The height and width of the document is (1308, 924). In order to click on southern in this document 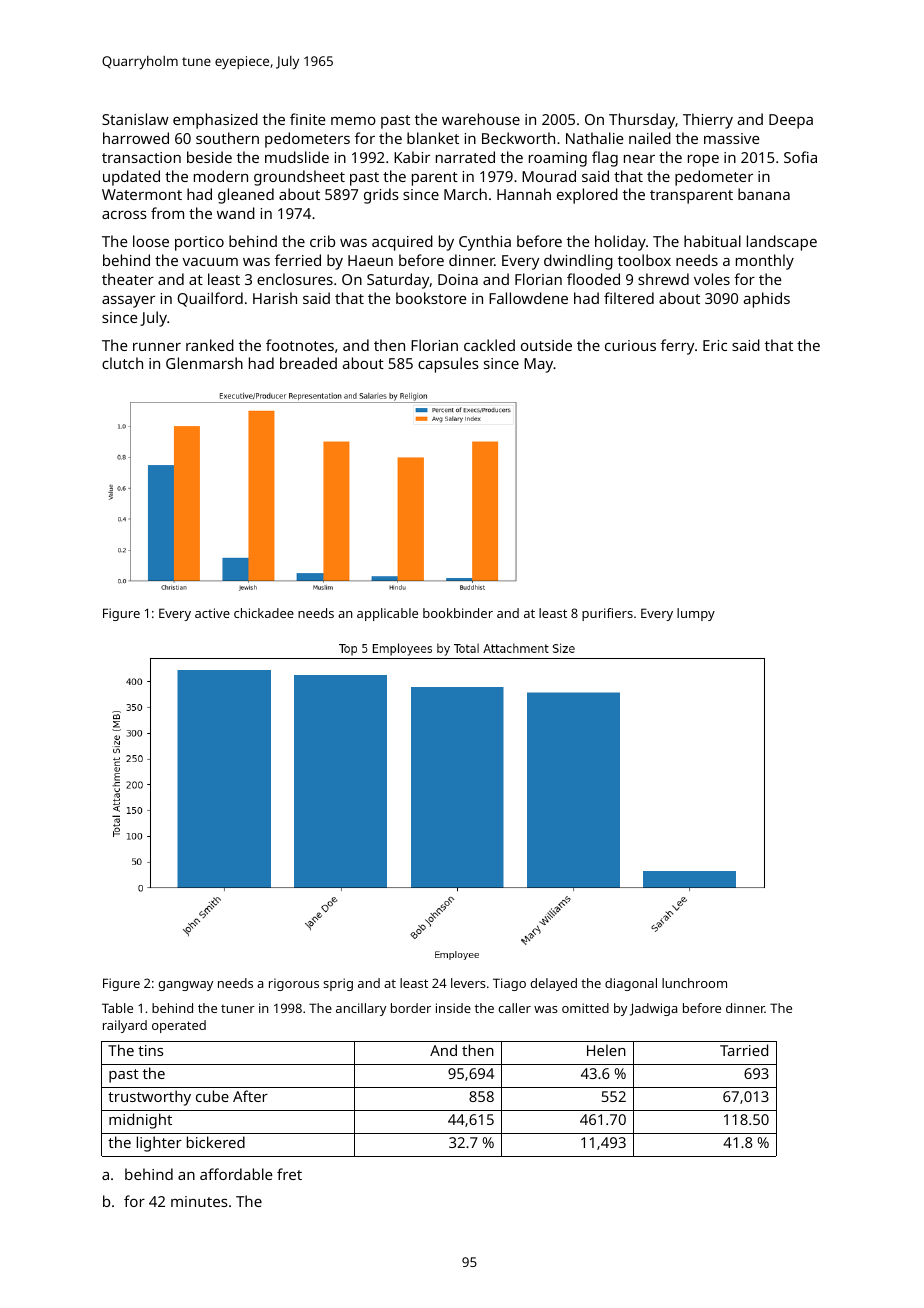, I will do `click(227, 138)`.
